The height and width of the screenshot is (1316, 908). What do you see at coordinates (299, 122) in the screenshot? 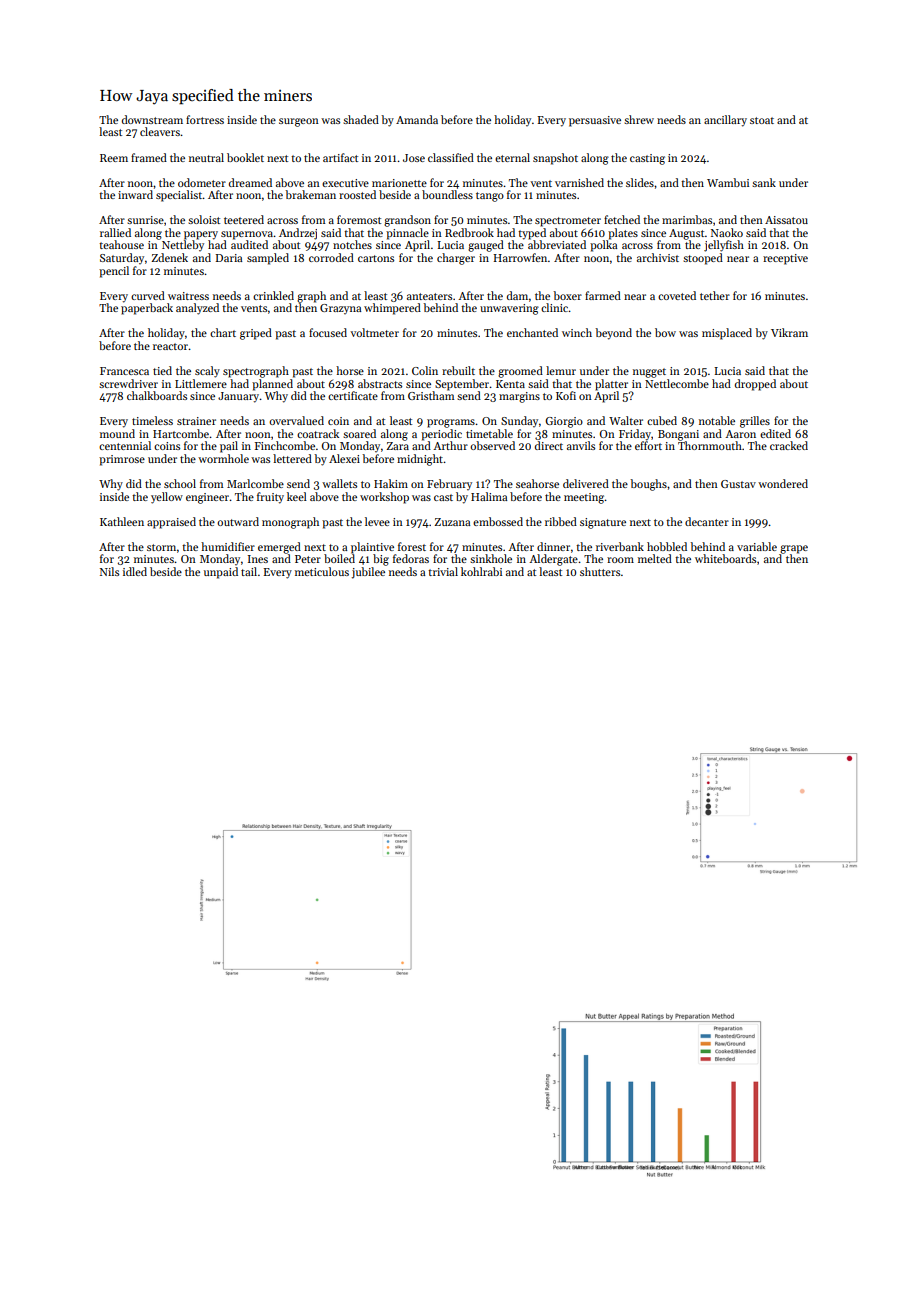
I see `surgeon` at bounding box center [299, 122].
